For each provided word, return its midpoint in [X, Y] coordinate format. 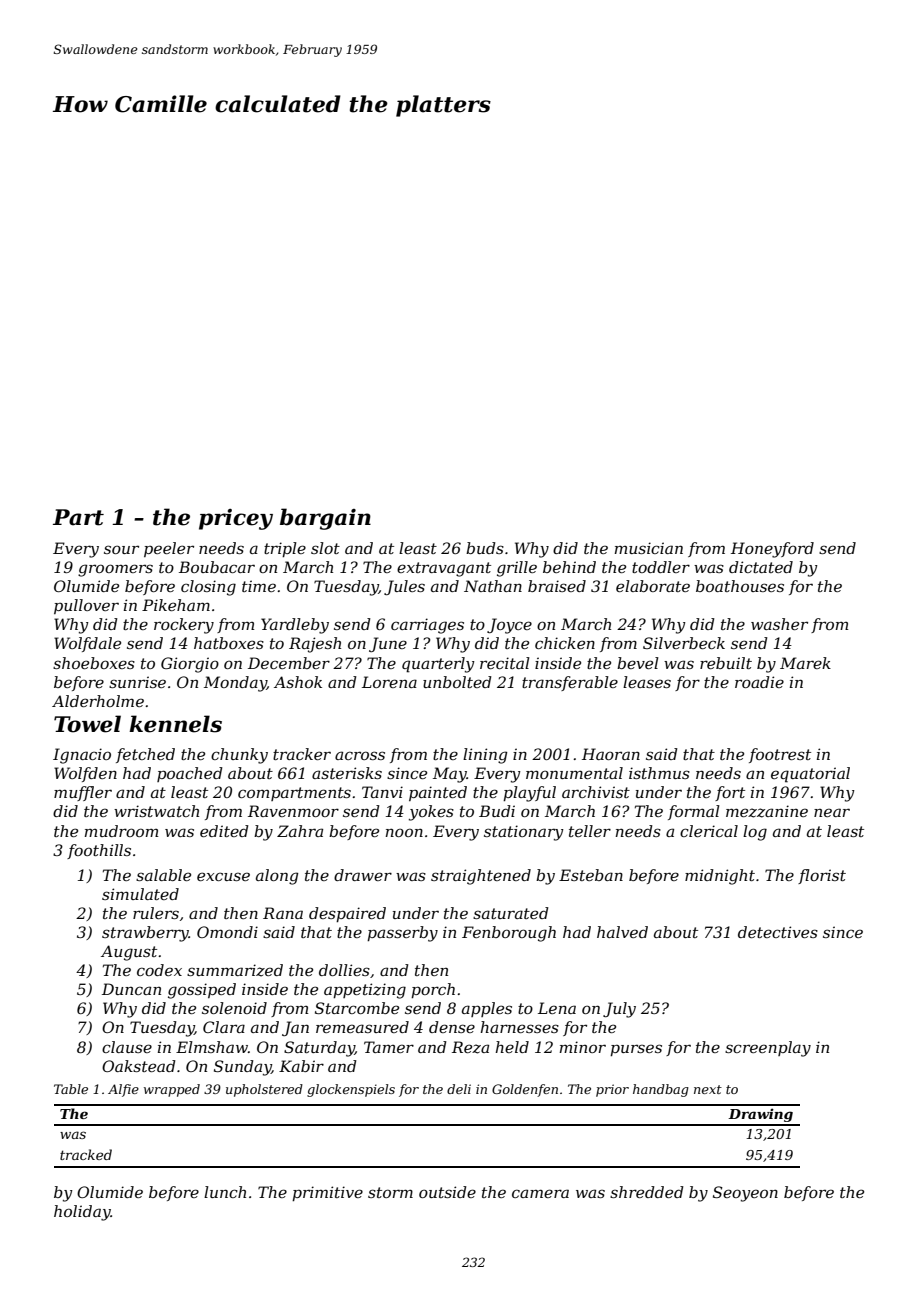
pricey [236, 519]
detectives [778, 932]
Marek [805, 663]
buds [485, 548]
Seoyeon [745, 1194]
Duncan [131, 989]
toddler [661, 567]
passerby [402, 934]
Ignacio [82, 756]
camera [540, 1193]
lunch [225, 1192]
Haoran [611, 754]
